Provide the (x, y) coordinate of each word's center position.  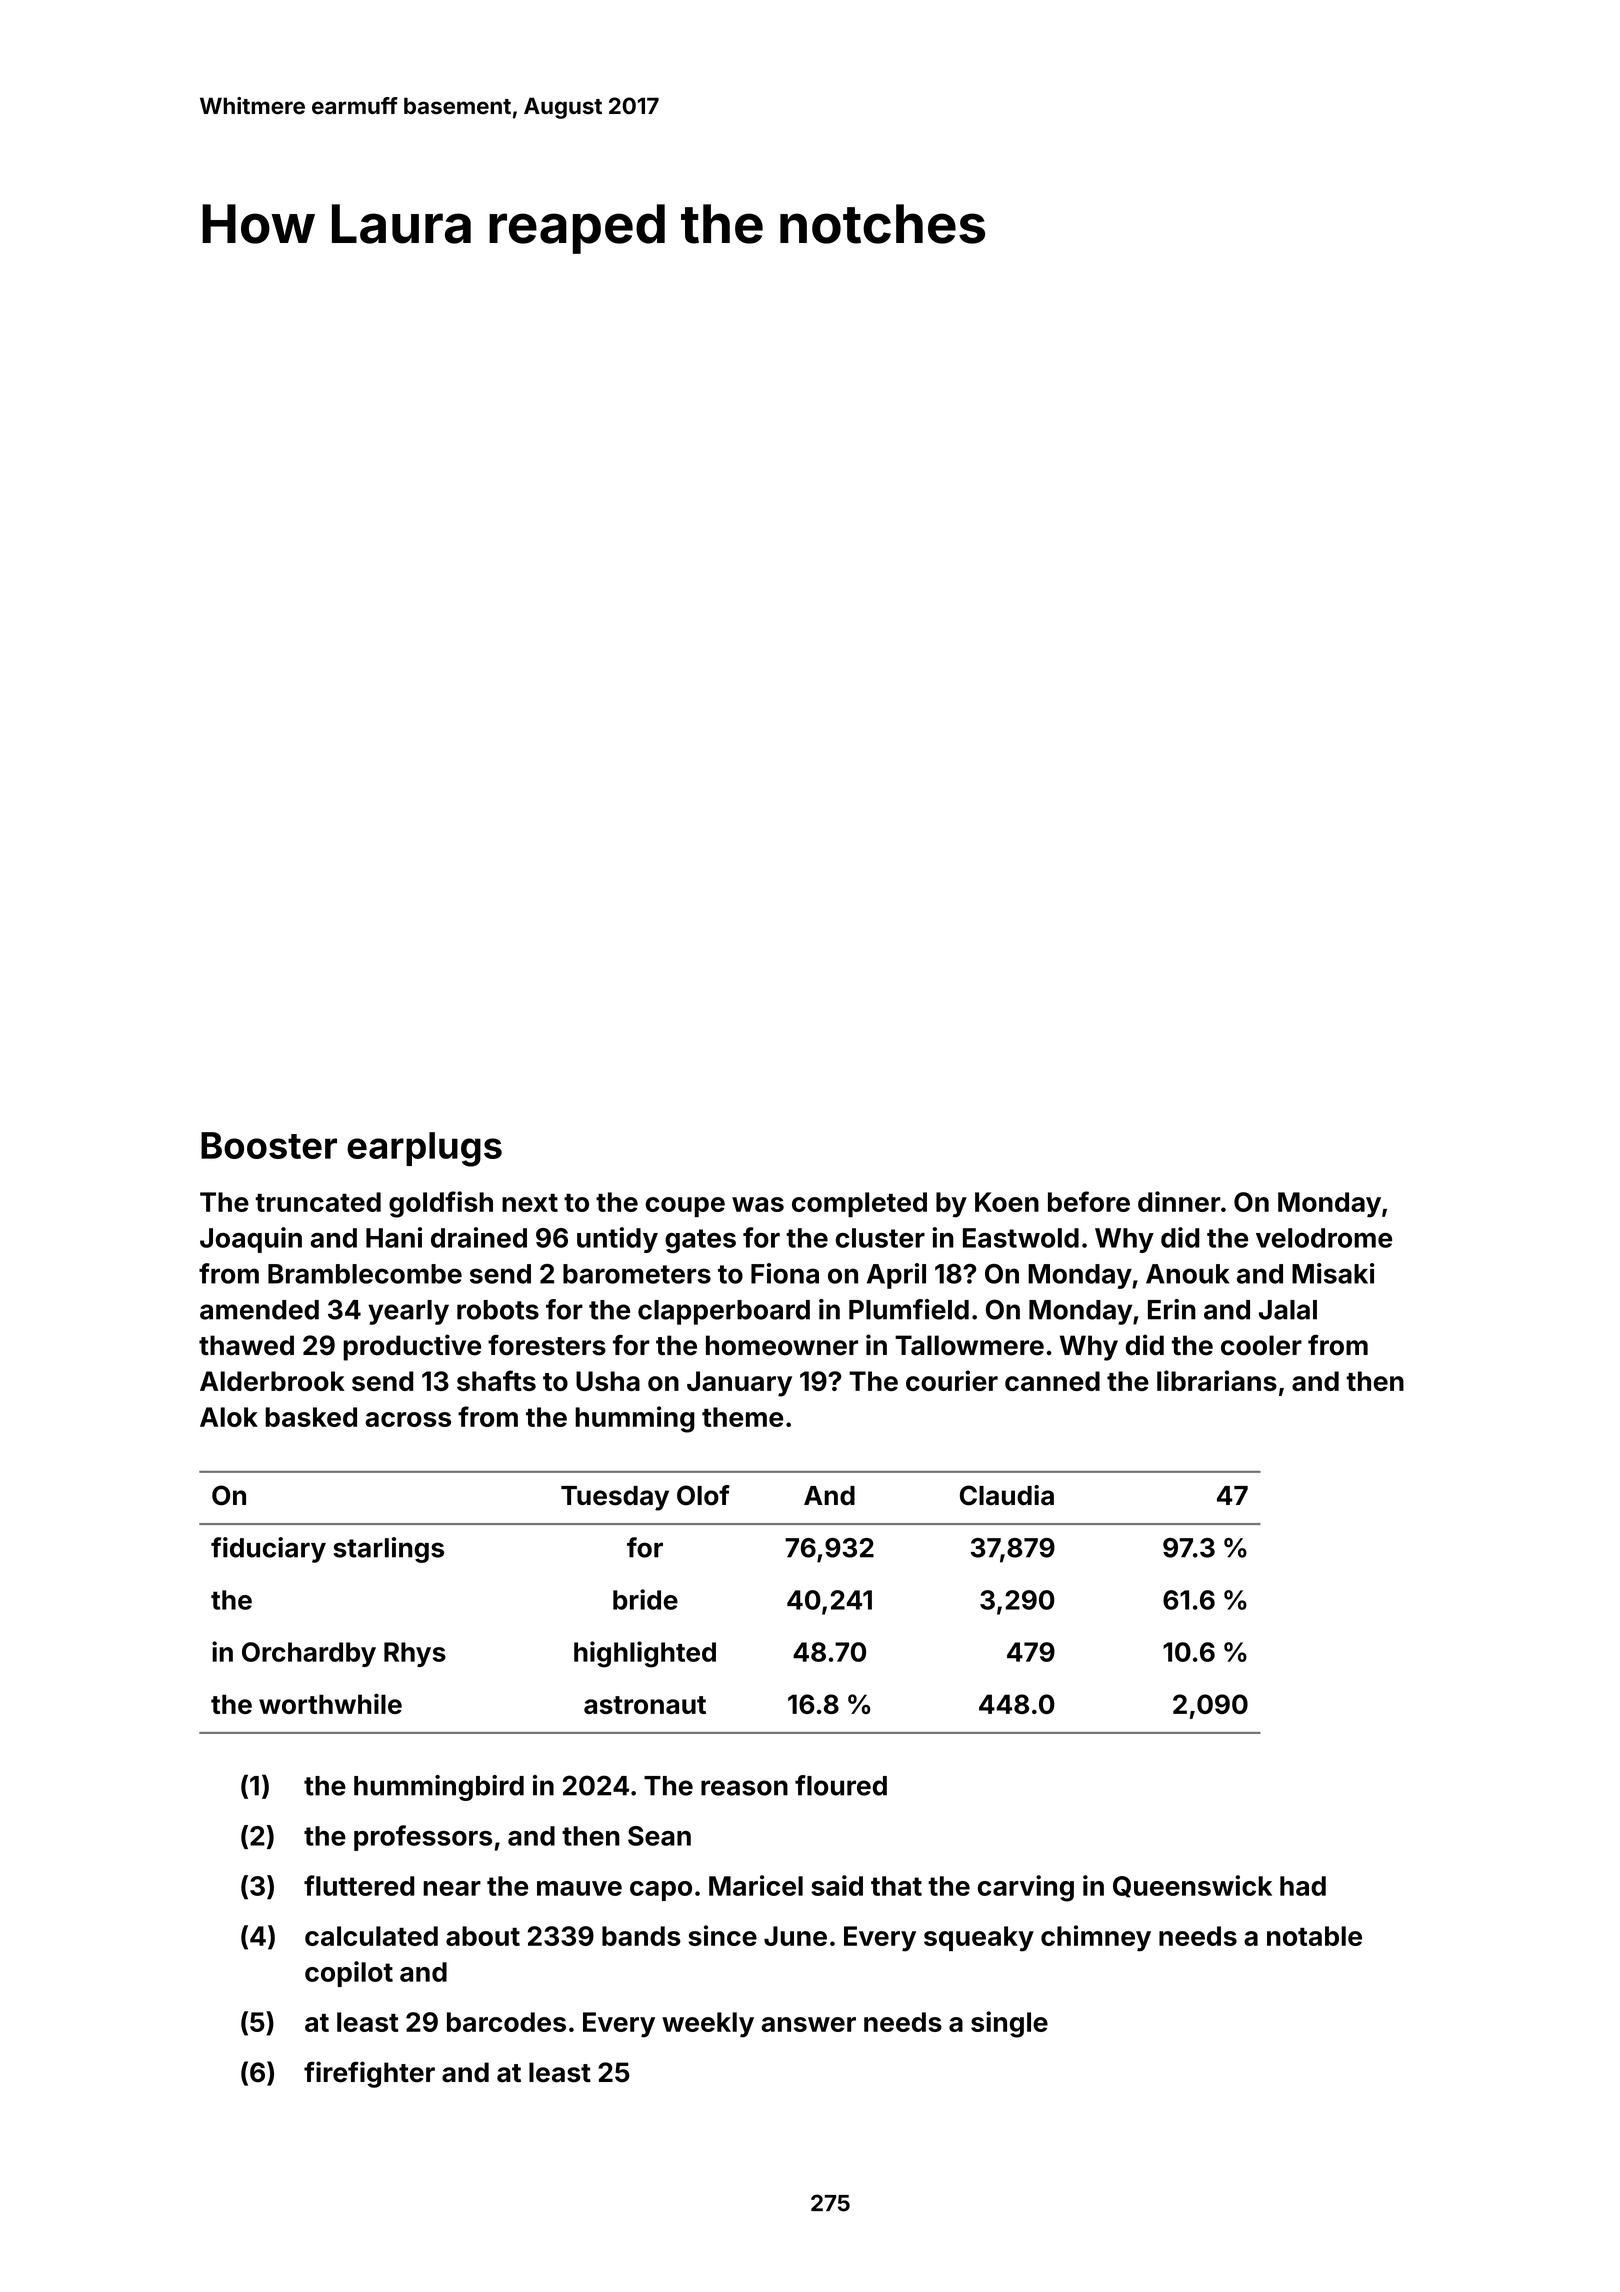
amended (259, 1310)
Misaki (1333, 1273)
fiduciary (268, 1550)
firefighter (369, 2074)
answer (808, 2024)
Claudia (1007, 1495)
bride (645, 1599)
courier (952, 1380)
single (1009, 2024)
